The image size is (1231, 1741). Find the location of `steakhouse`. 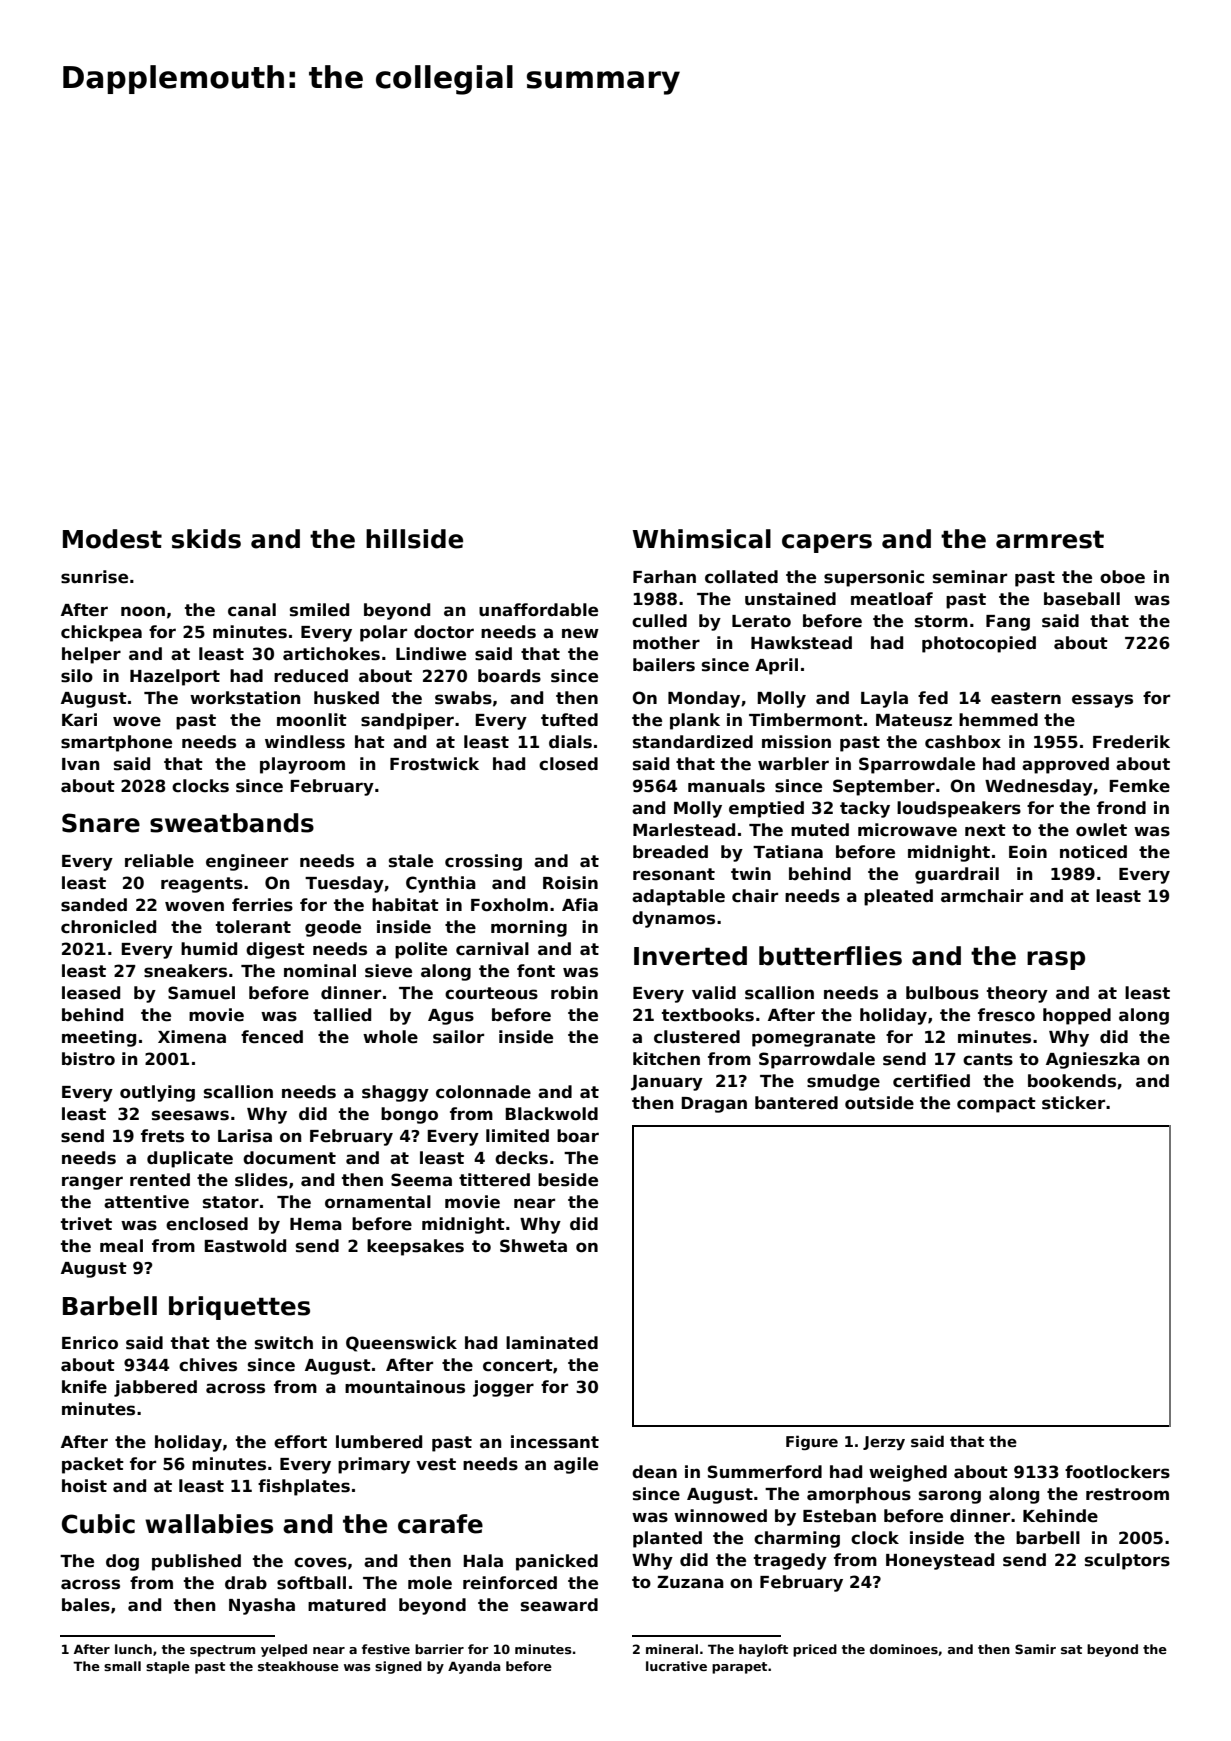

steakhouse is located at coordinates (298, 1666).
